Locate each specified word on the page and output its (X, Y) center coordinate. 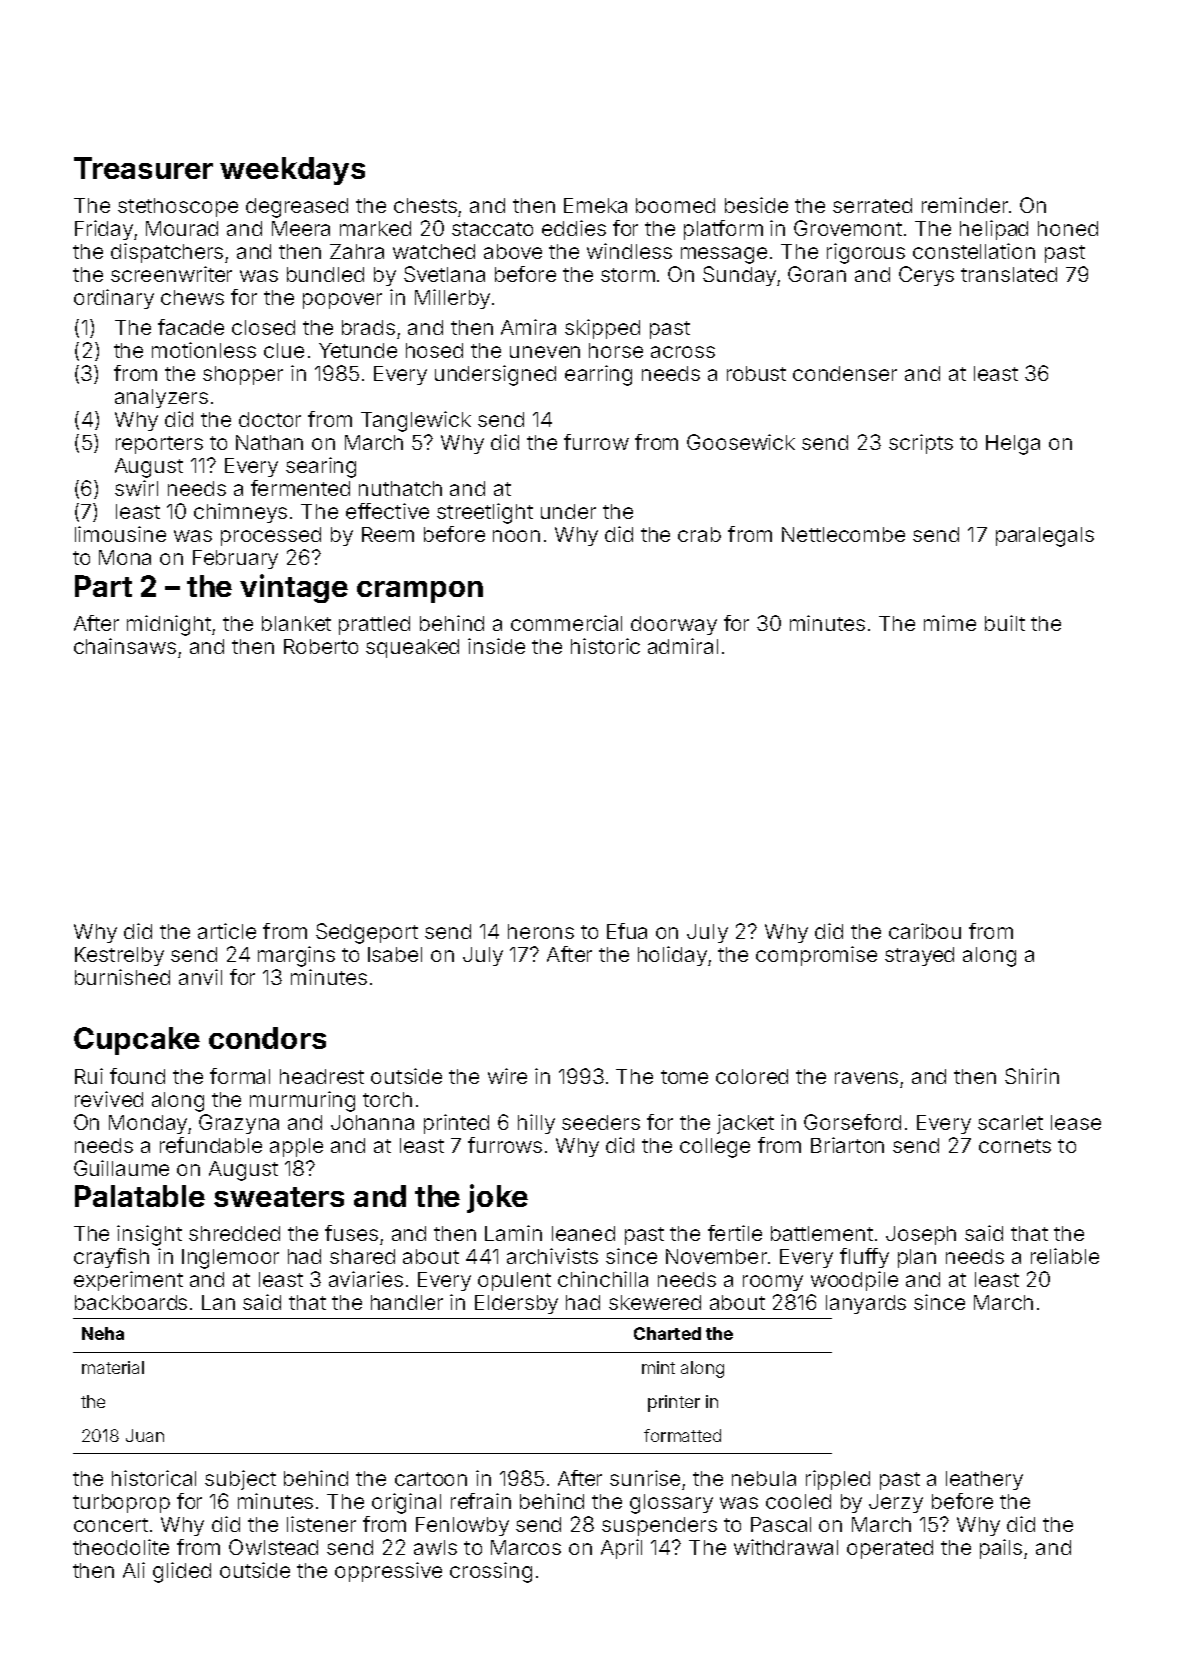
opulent (514, 1281)
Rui (89, 1076)
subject (240, 1480)
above (513, 251)
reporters (159, 445)
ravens (866, 1078)
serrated (872, 205)
